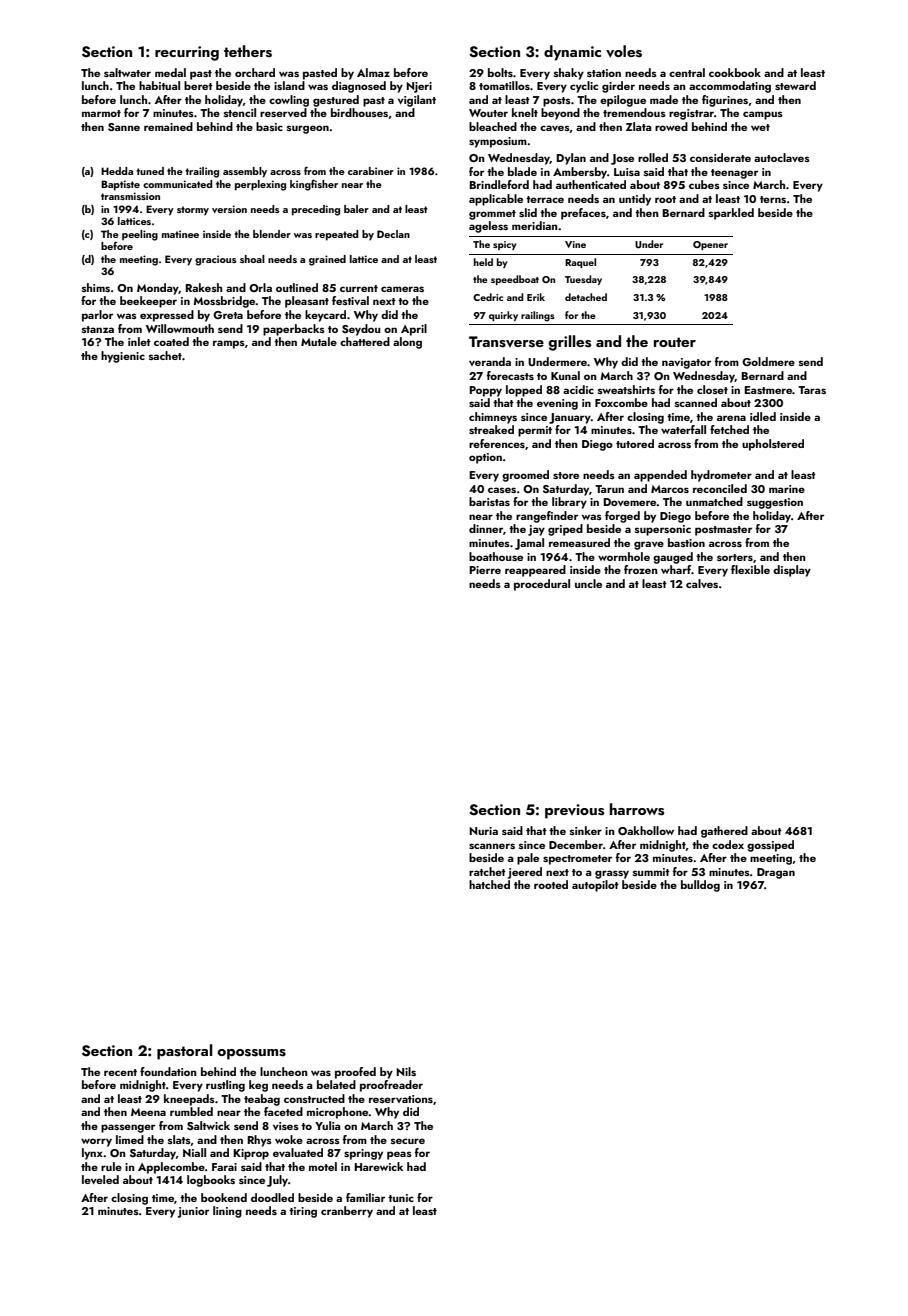  What do you see at coordinates (542, 585) in the image?
I see `procedural` at bounding box center [542, 585].
